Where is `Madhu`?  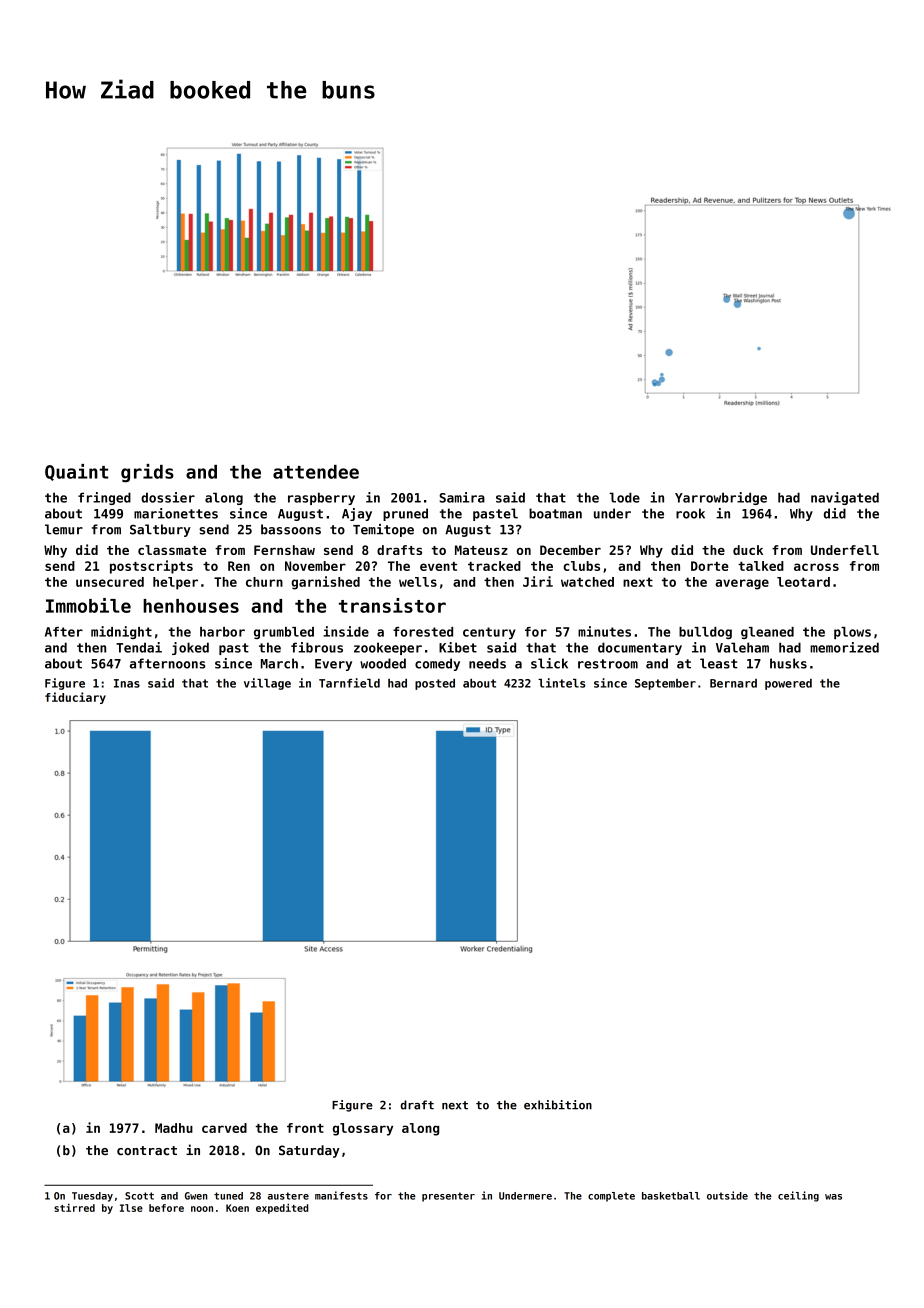
Madhu is located at coordinates (174, 1128).
